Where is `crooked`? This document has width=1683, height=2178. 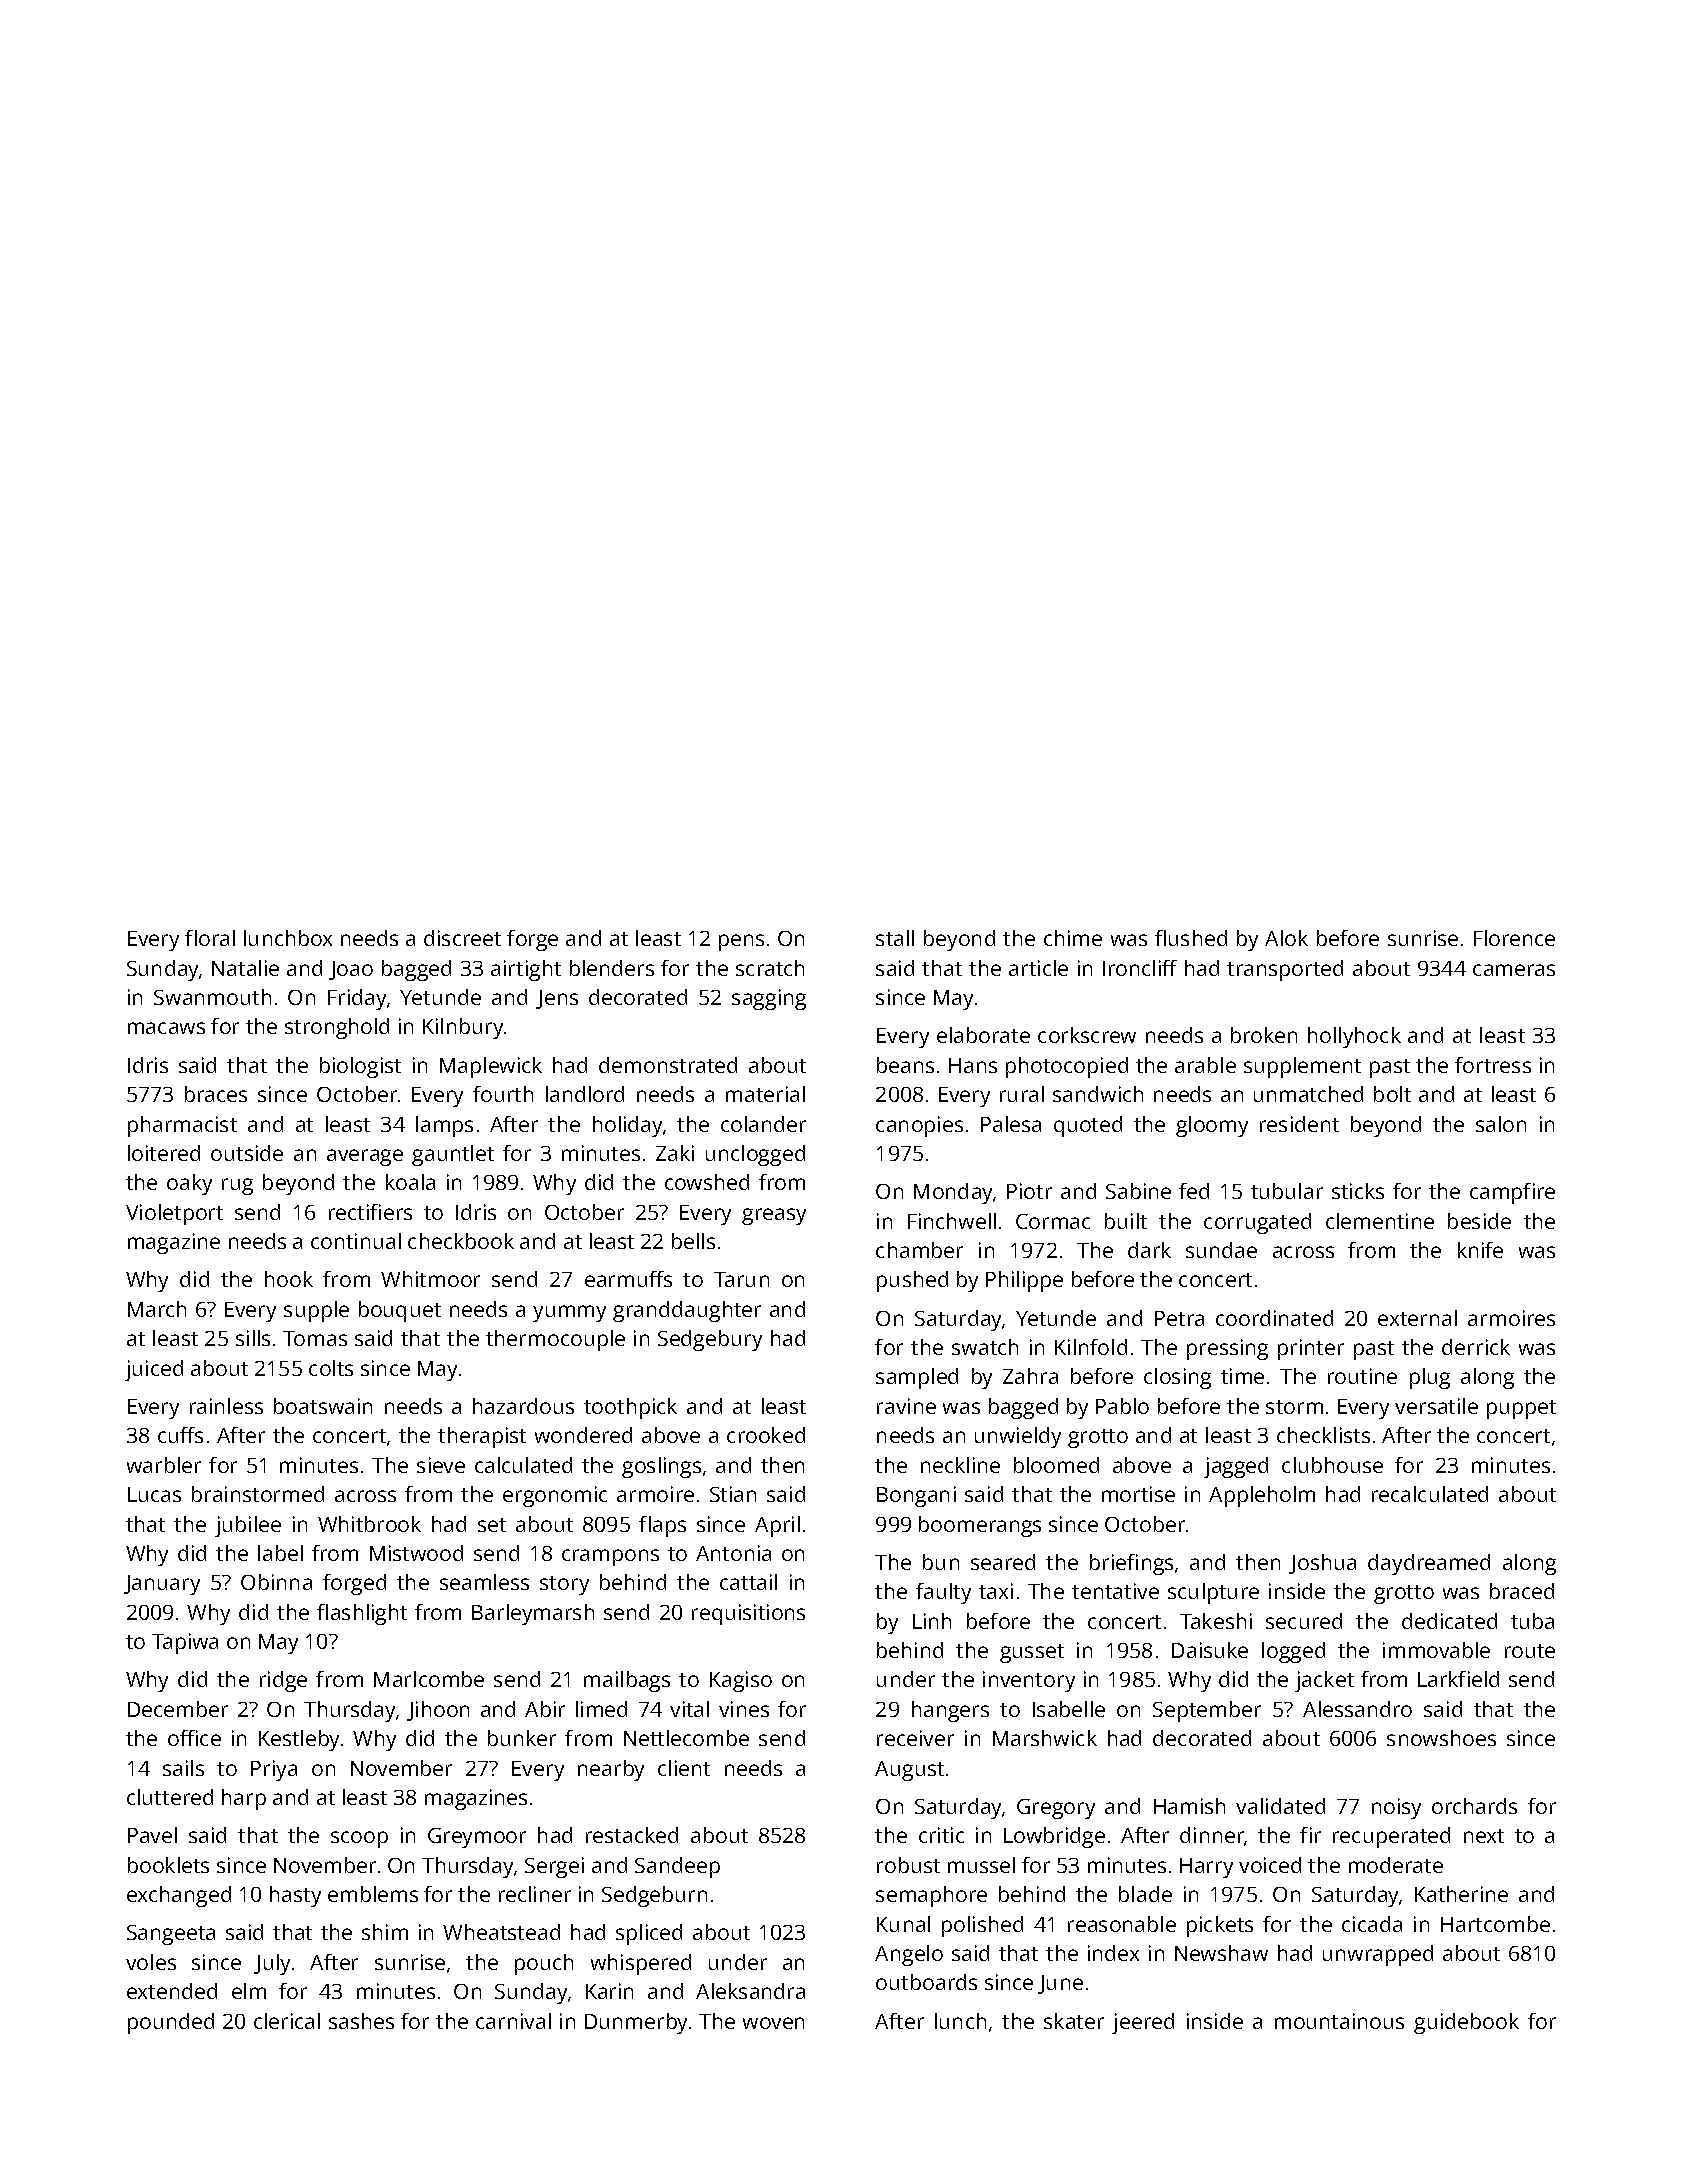
crooked is located at coordinates (766, 1435).
